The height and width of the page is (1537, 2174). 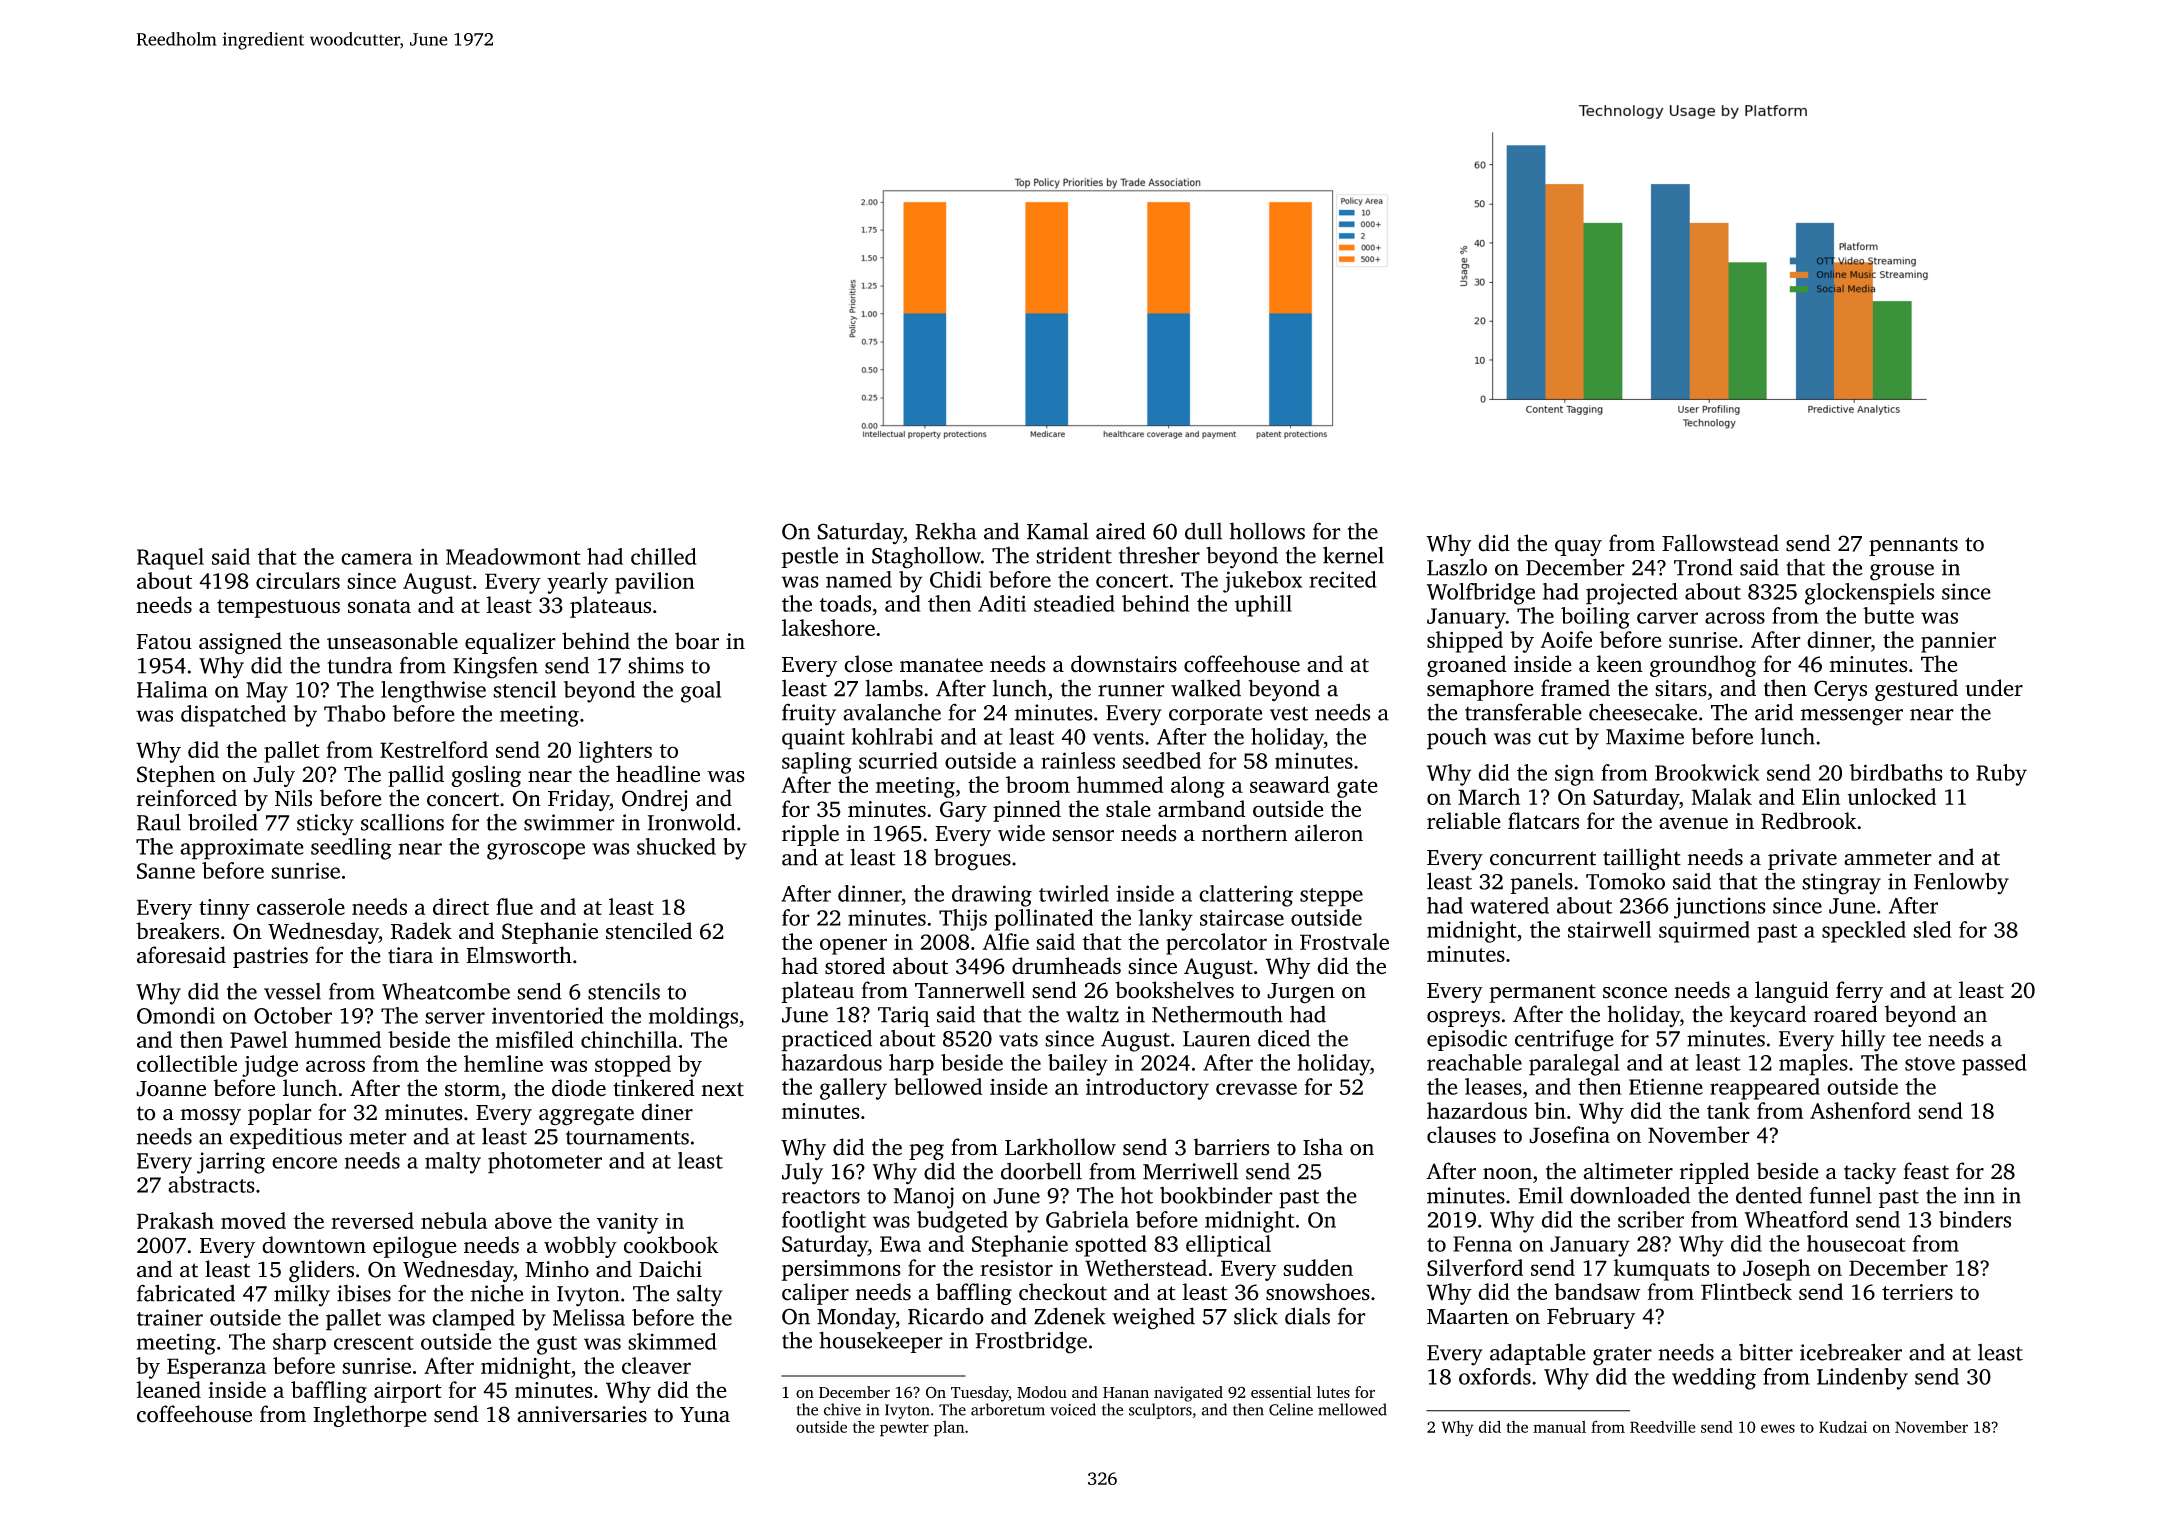 I want to click on passed, so click(x=1994, y=1065).
